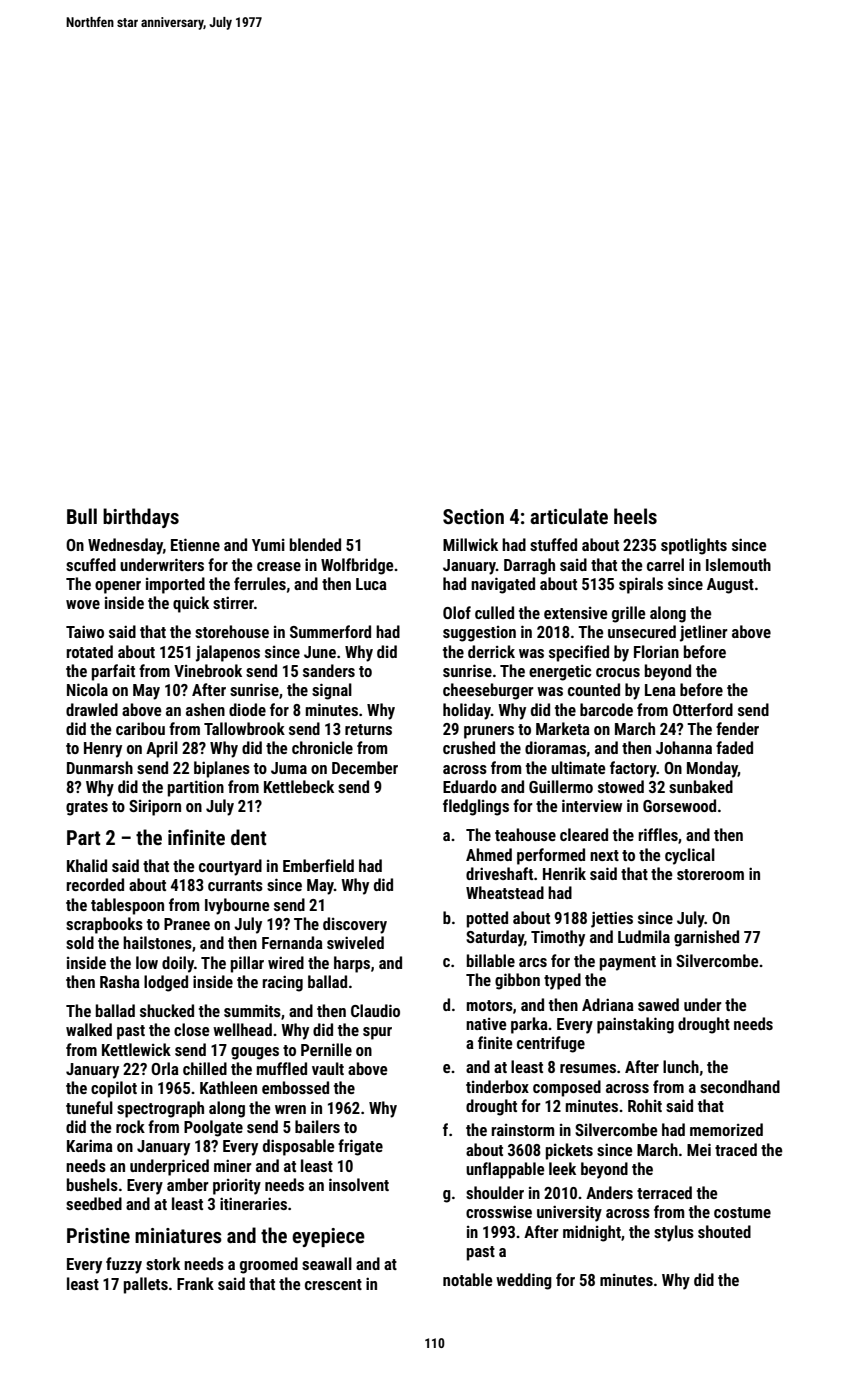 The height and width of the screenshot is (1400, 849). What do you see at coordinates (710, 874) in the screenshot?
I see `storeroom` at bounding box center [710, 874].
